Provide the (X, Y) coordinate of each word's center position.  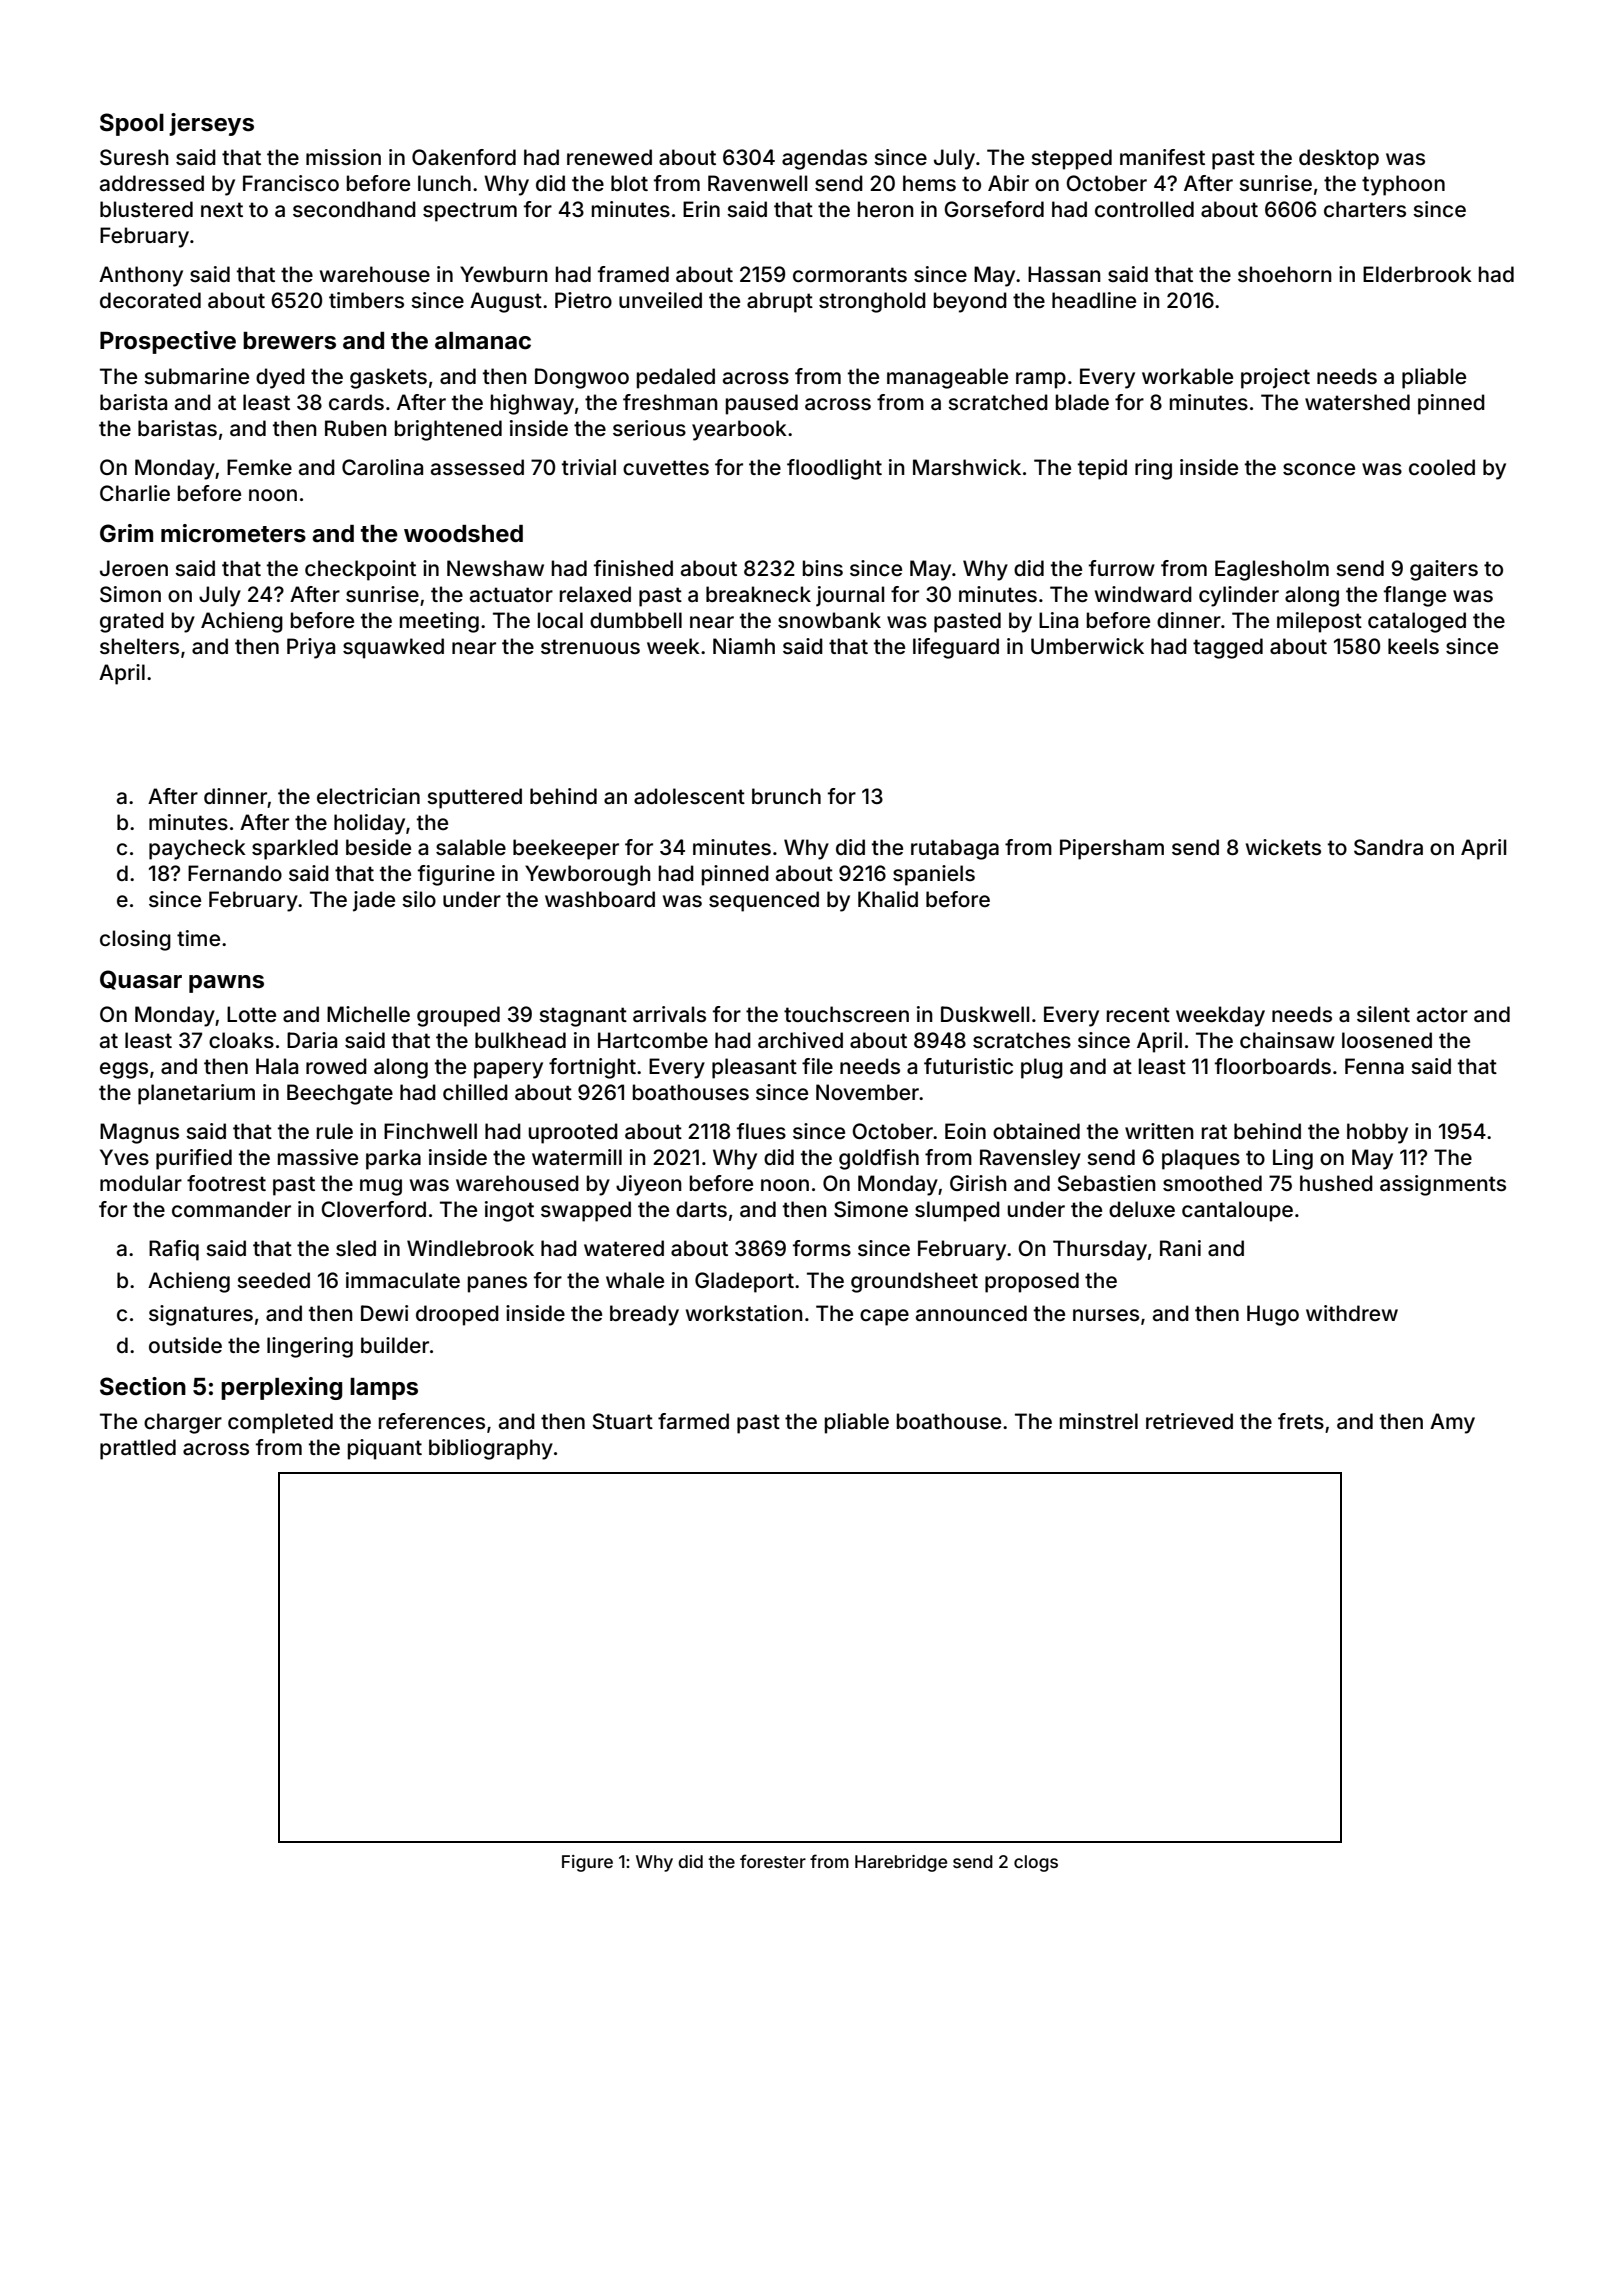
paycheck (197, 849)
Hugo (1273, 1315)
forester (773, 1861)
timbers (366, 300)
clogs (1036, 1863)
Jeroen (134, 568)
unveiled (660, 300)
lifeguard (956, 648)
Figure (587, 1863)
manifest (1162, 157)
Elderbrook (1417, 274)
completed (280, 1423)
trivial (589, 467)
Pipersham (1112, 849)
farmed (693, 1421)
